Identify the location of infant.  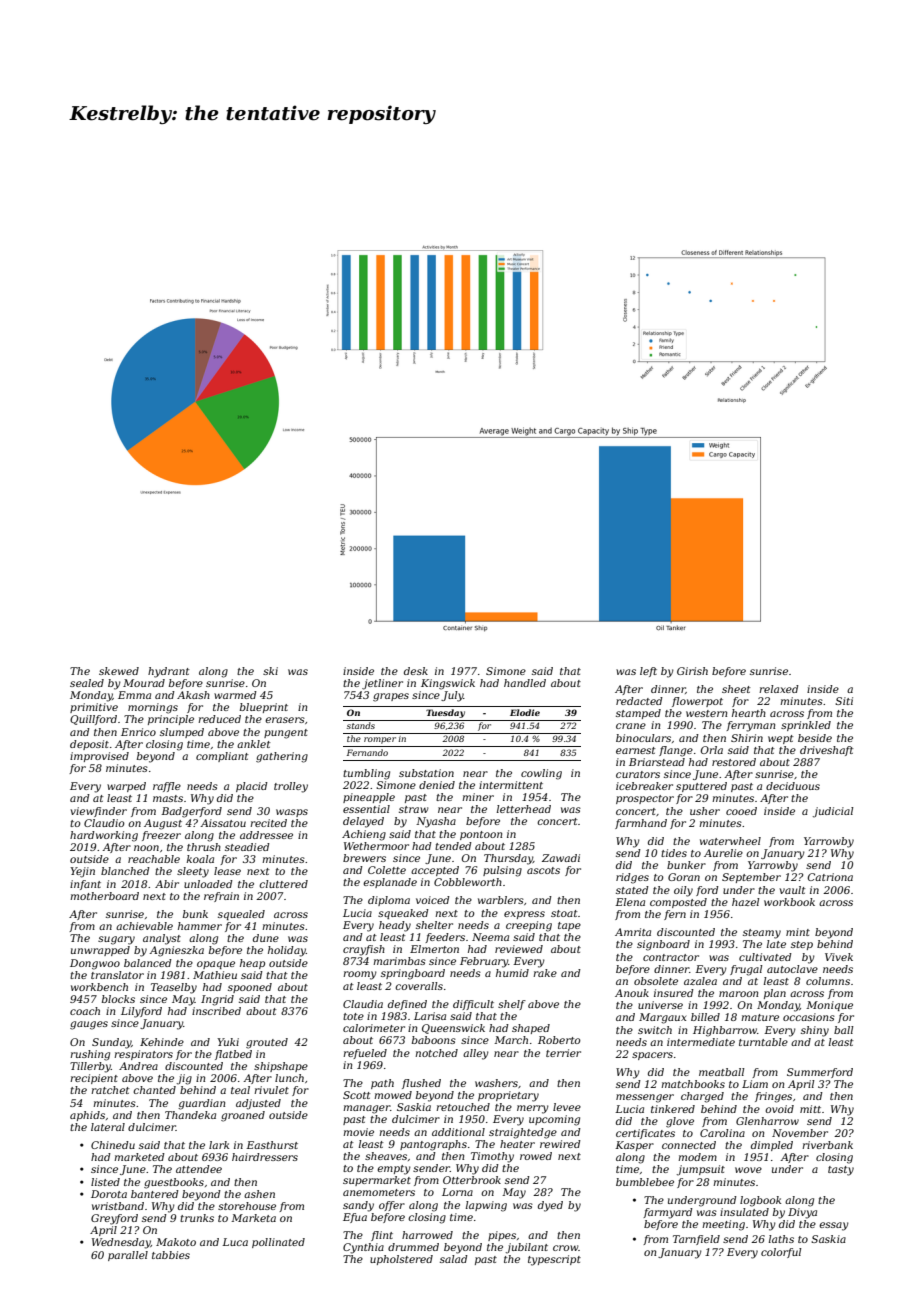
(85, 885).
